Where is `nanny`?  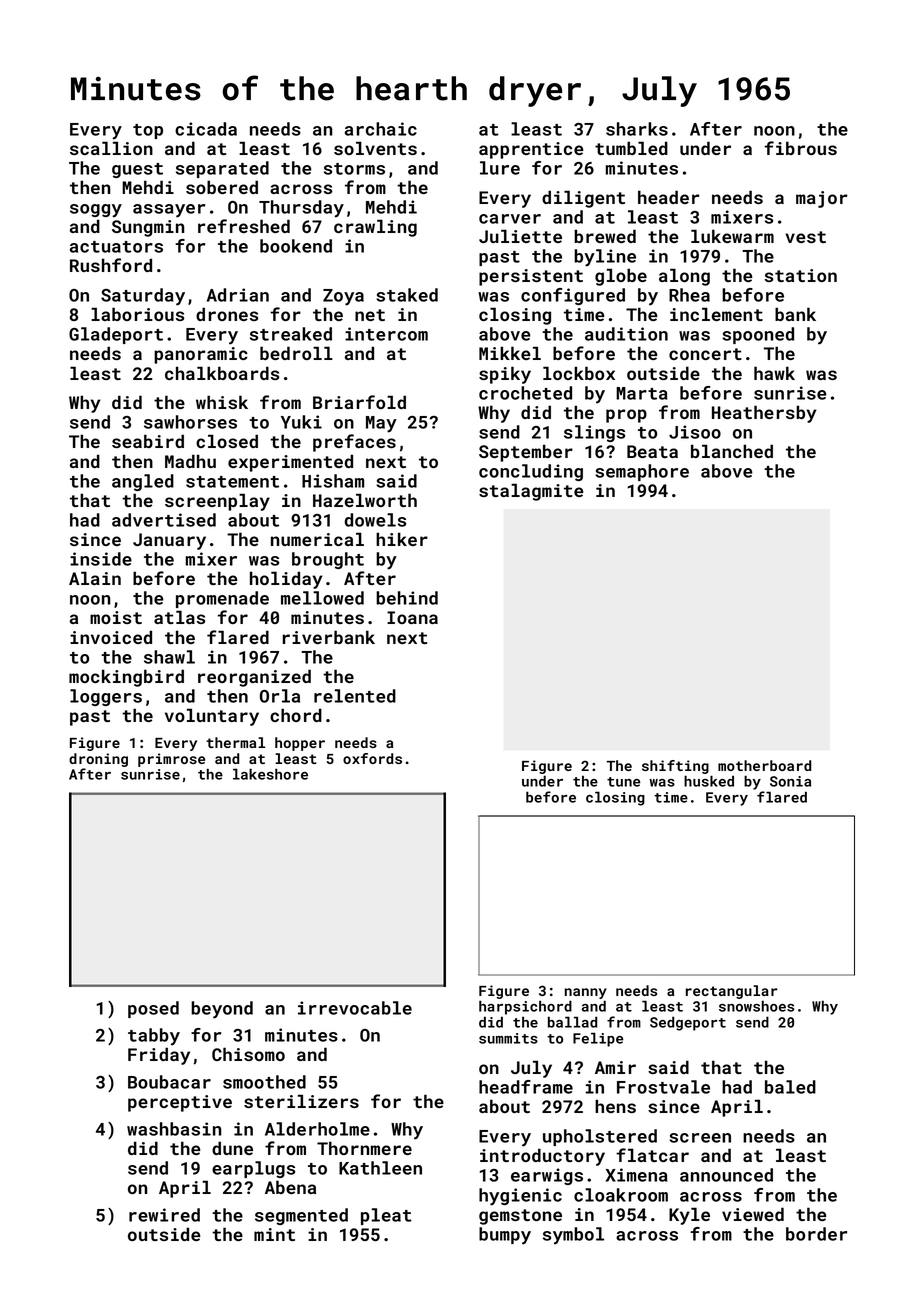
nanny is located at coordinates (586, 993).
